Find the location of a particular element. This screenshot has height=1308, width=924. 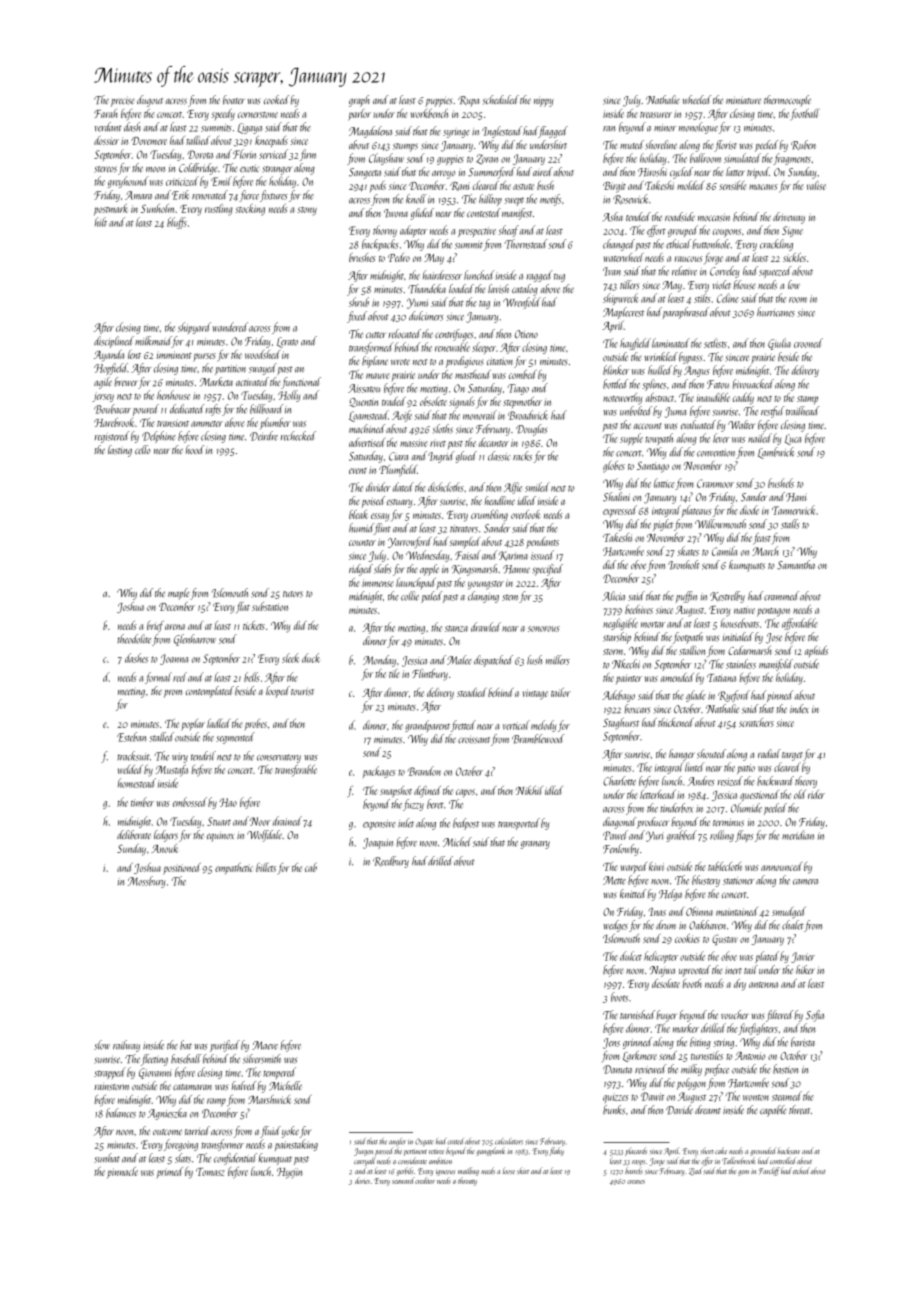

Oxgate is located at coordinates (424, 1142).
